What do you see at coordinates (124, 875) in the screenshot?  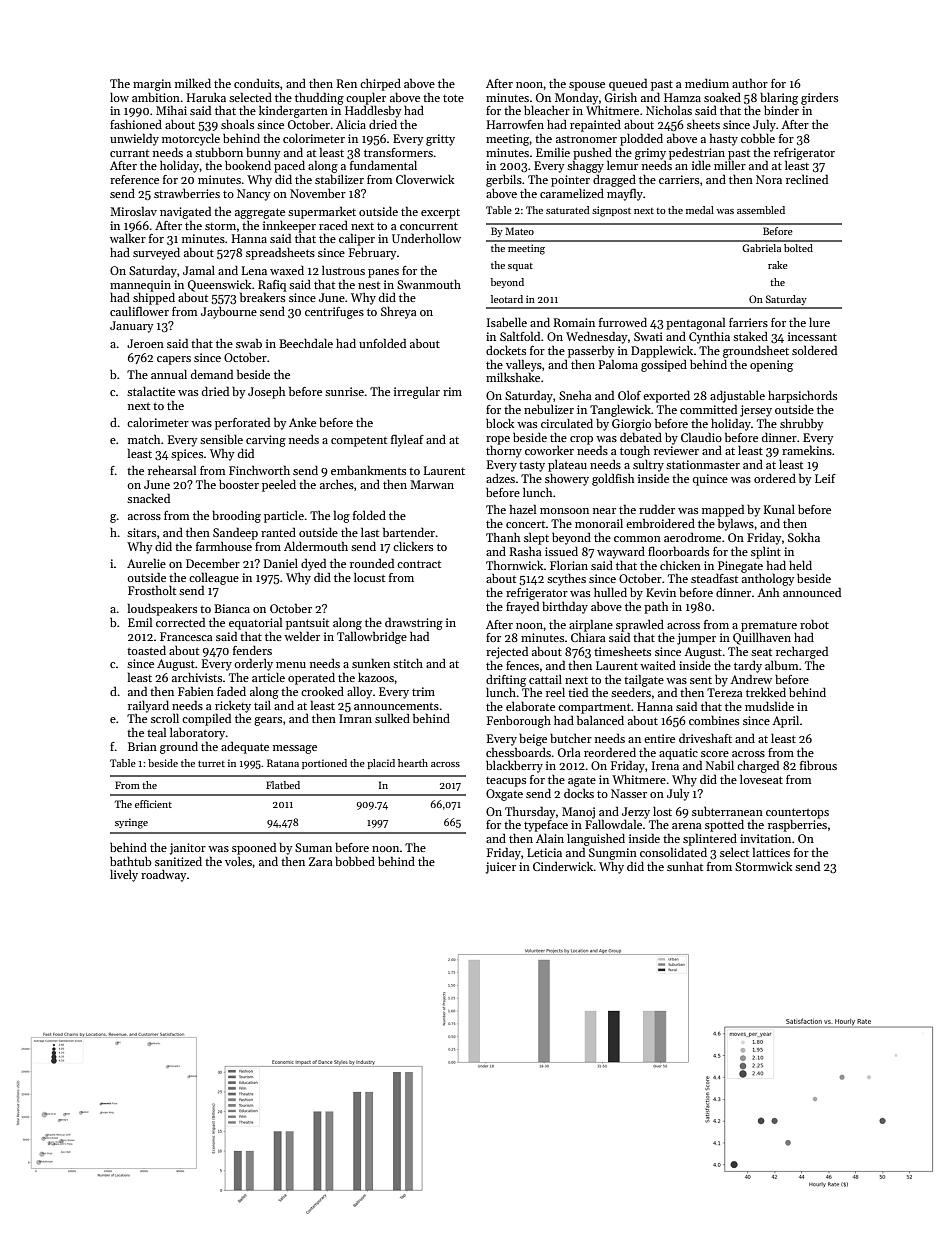 I see `lively` at bounding box center [124, 875].
